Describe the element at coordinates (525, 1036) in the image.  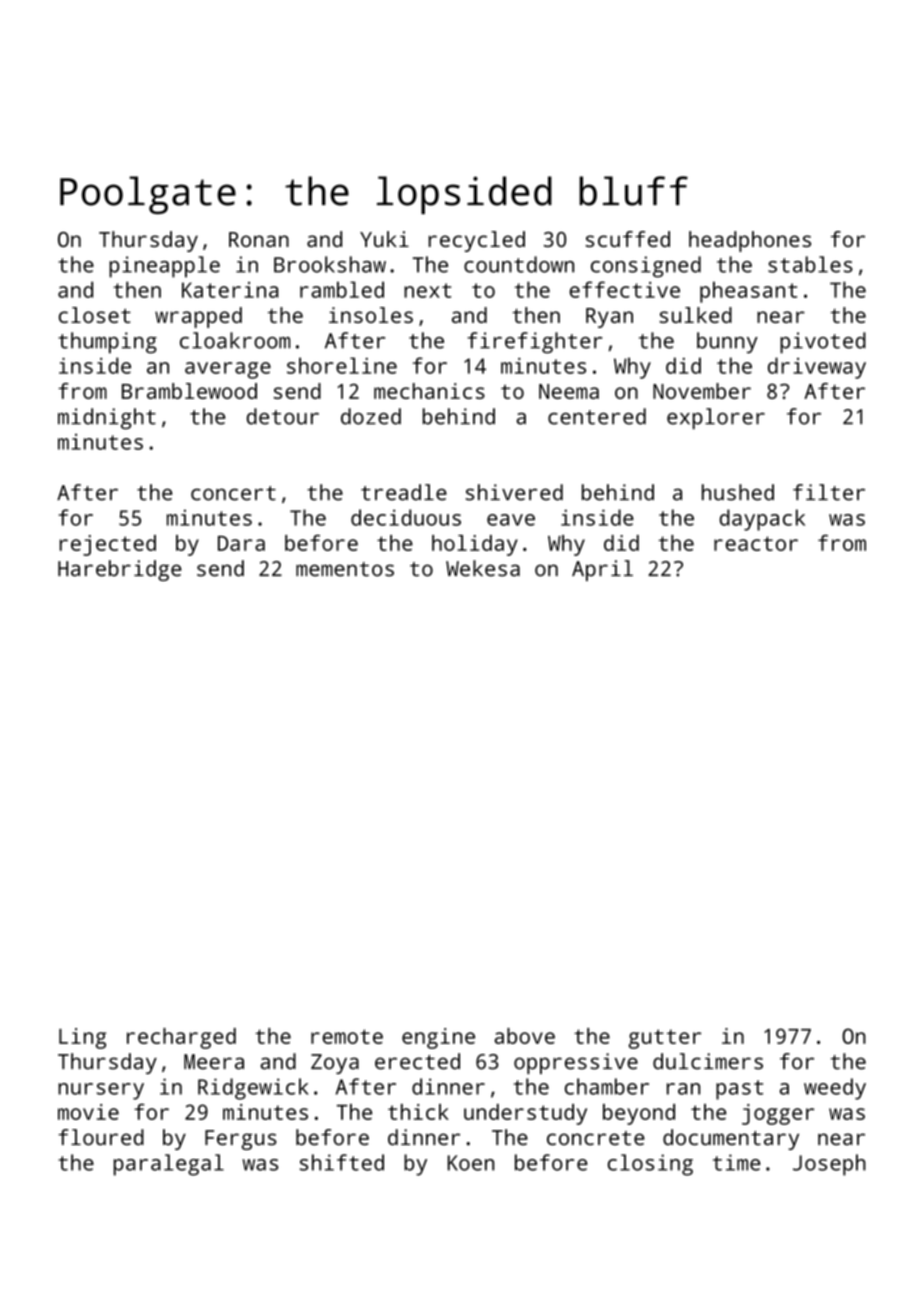
I see `above` at that location.
